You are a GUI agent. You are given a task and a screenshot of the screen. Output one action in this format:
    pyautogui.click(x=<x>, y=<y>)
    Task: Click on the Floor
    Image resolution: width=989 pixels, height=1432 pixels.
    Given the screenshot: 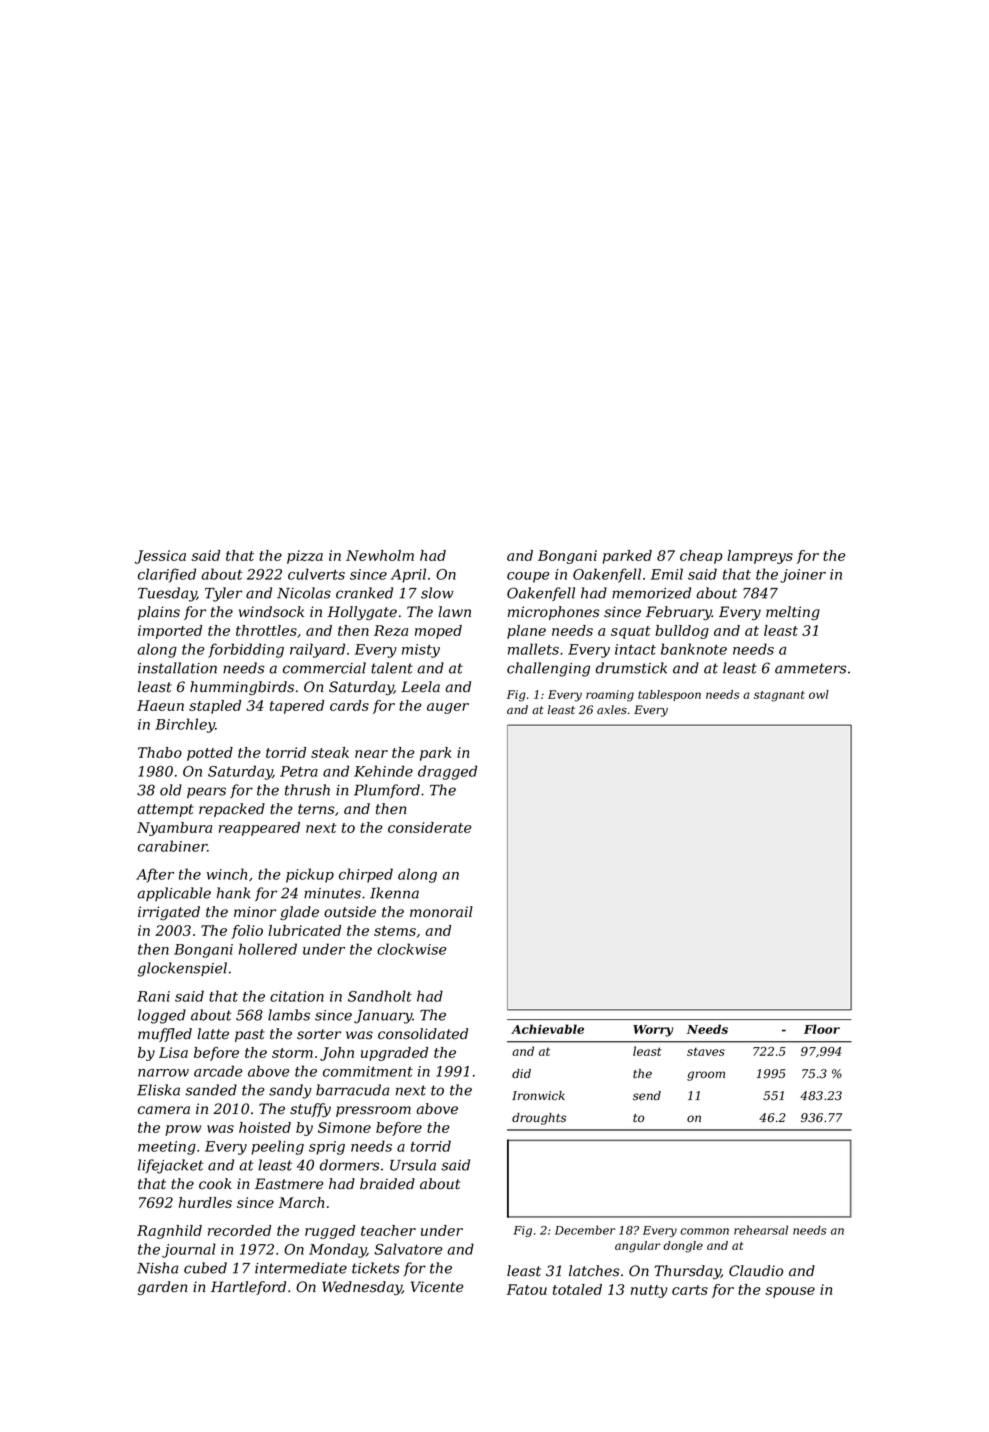 What is the action you would take?
    pyautogui.click(x=822, y=1029)
